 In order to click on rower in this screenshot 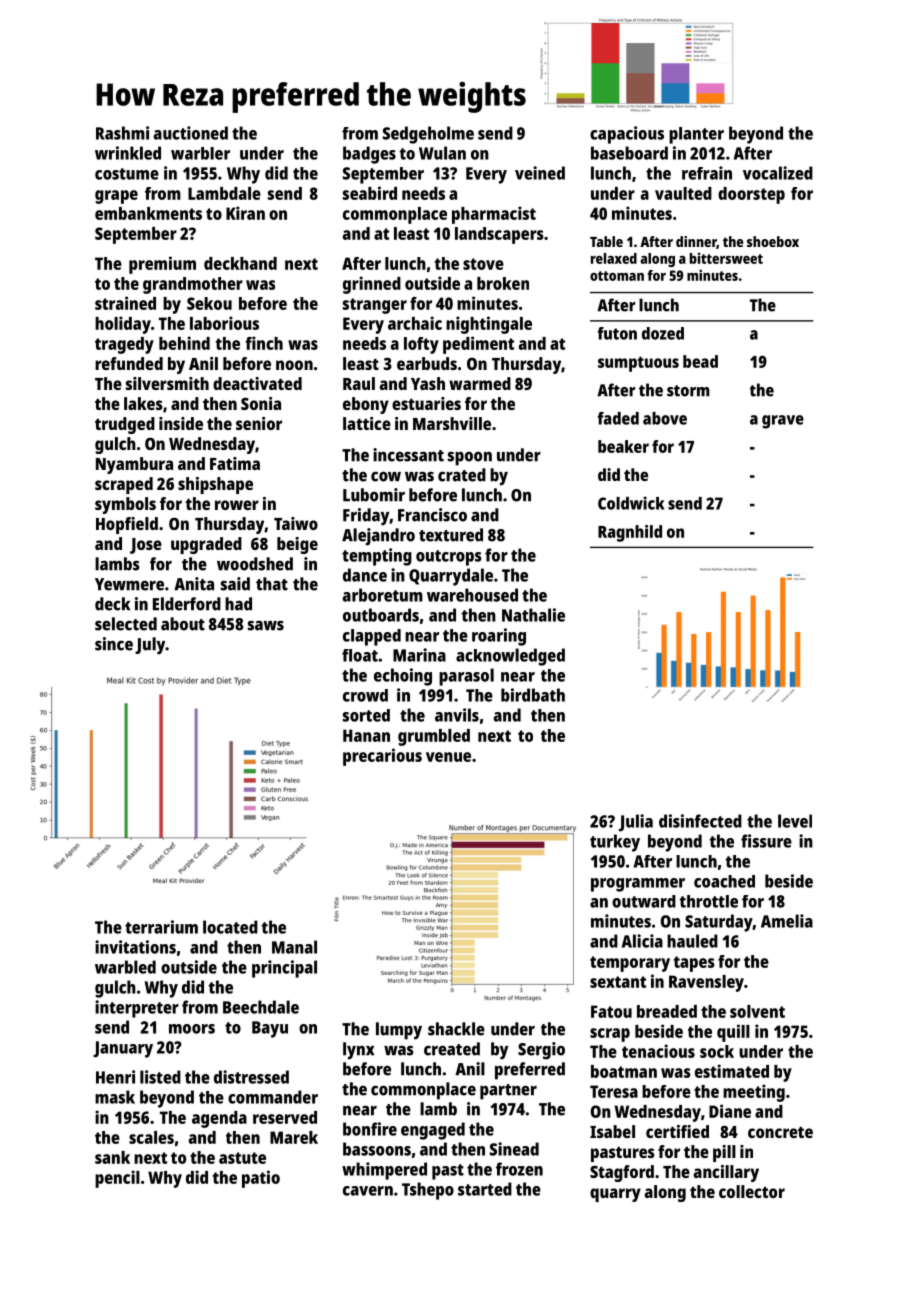, I will do `click(237, 505)`.
